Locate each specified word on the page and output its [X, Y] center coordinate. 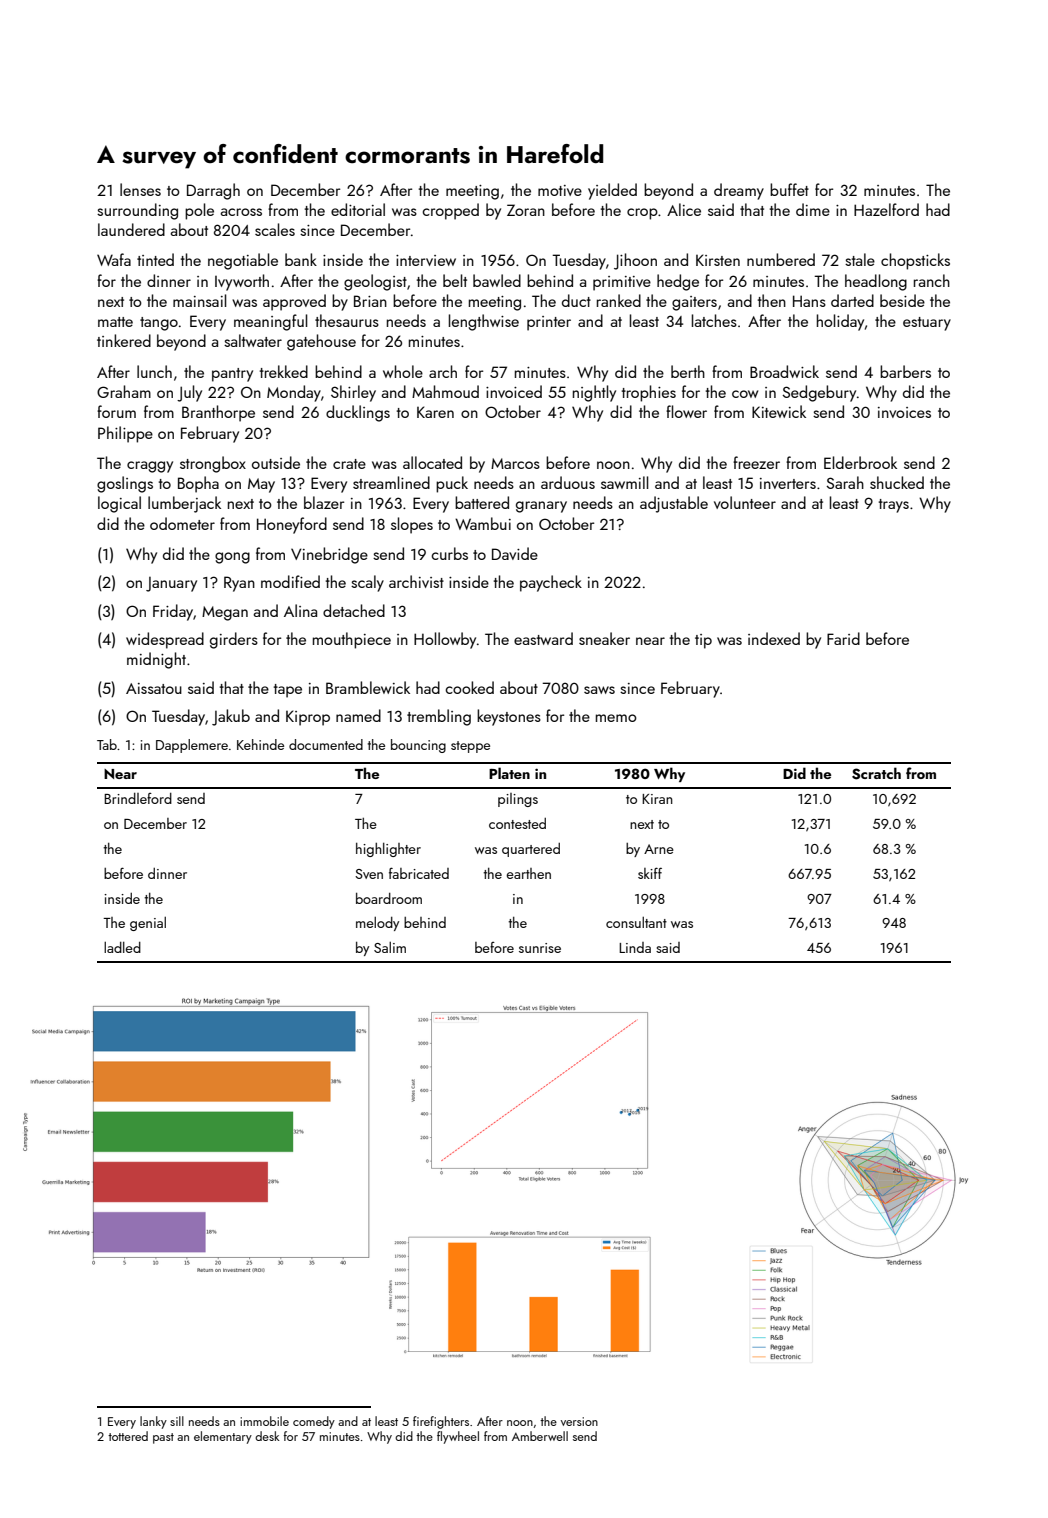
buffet [789, 189]
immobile [264, 1421]
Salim [390, 947]
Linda [635, 947]
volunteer [745, 502]
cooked [469, 687]
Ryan [239, 584]
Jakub [231, 717]
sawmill [625, 482]
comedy [314, 1422]
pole [199, 211]
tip [703, 641]
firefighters [441, 1422]
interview [426, 260]
